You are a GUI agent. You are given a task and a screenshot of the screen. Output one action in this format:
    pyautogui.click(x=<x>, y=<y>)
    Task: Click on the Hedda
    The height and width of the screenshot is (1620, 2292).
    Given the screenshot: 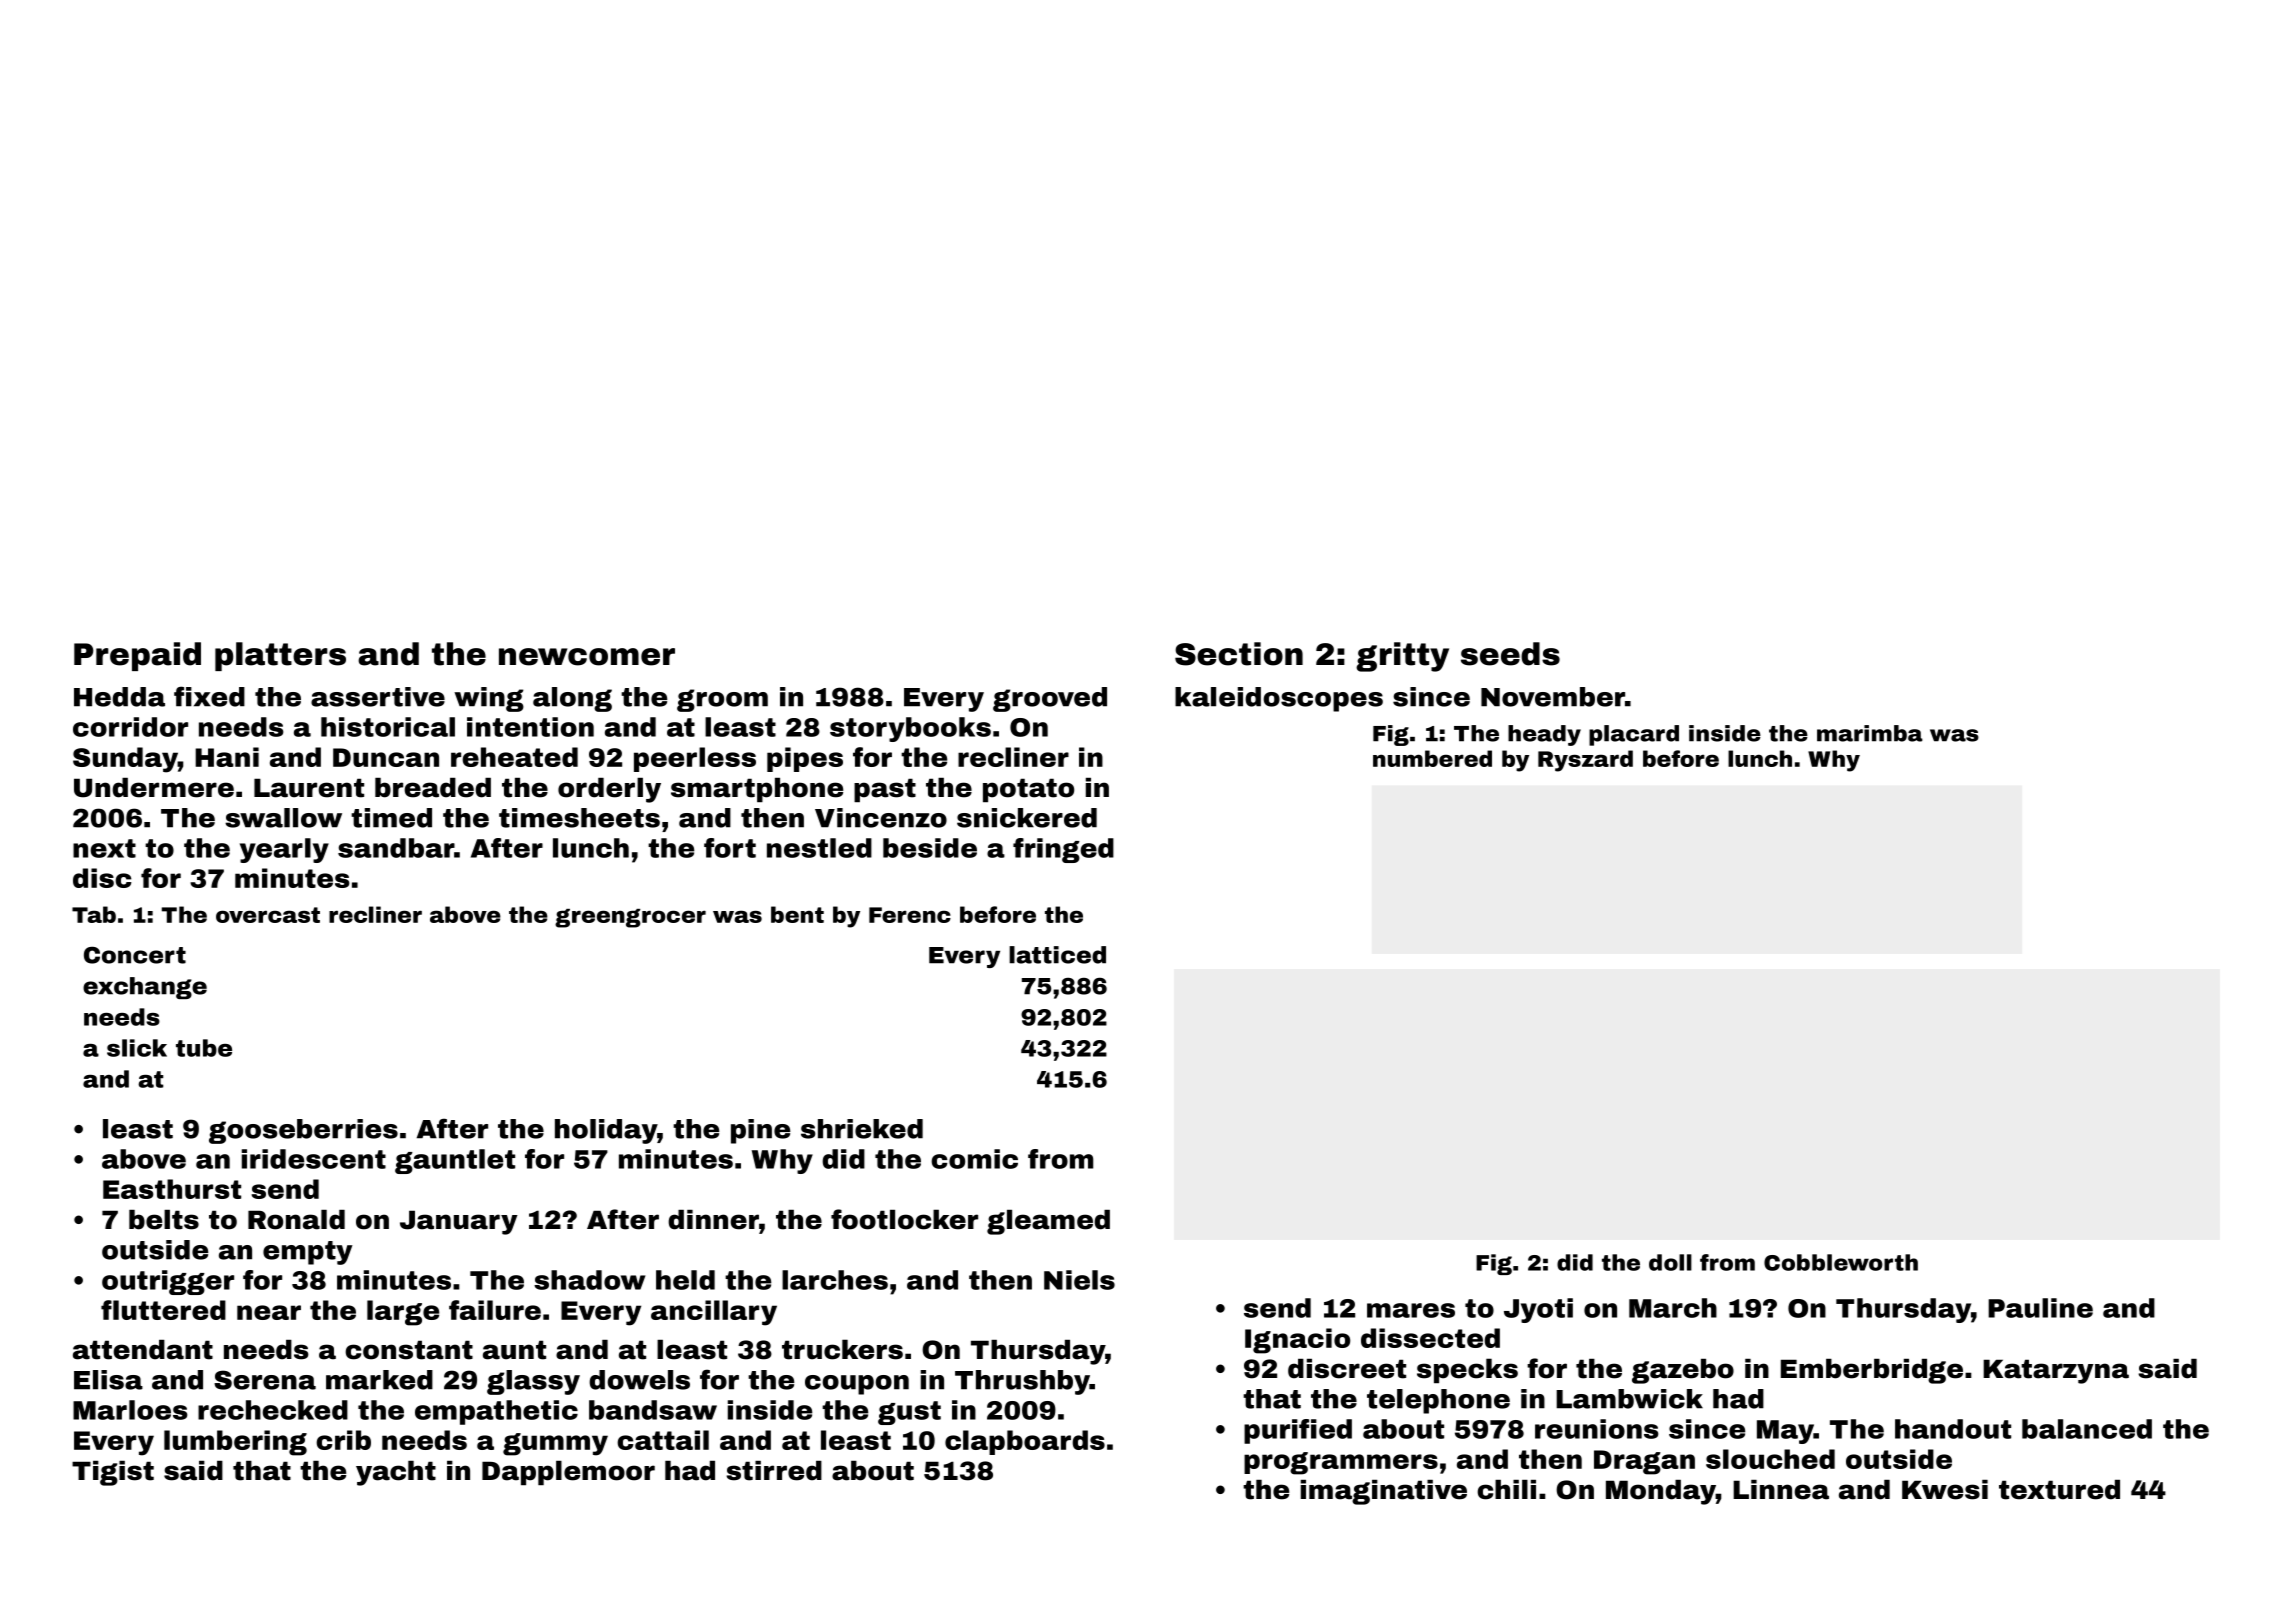 What is the action you would take?
    pyautogui.click(x=119, y=697)
